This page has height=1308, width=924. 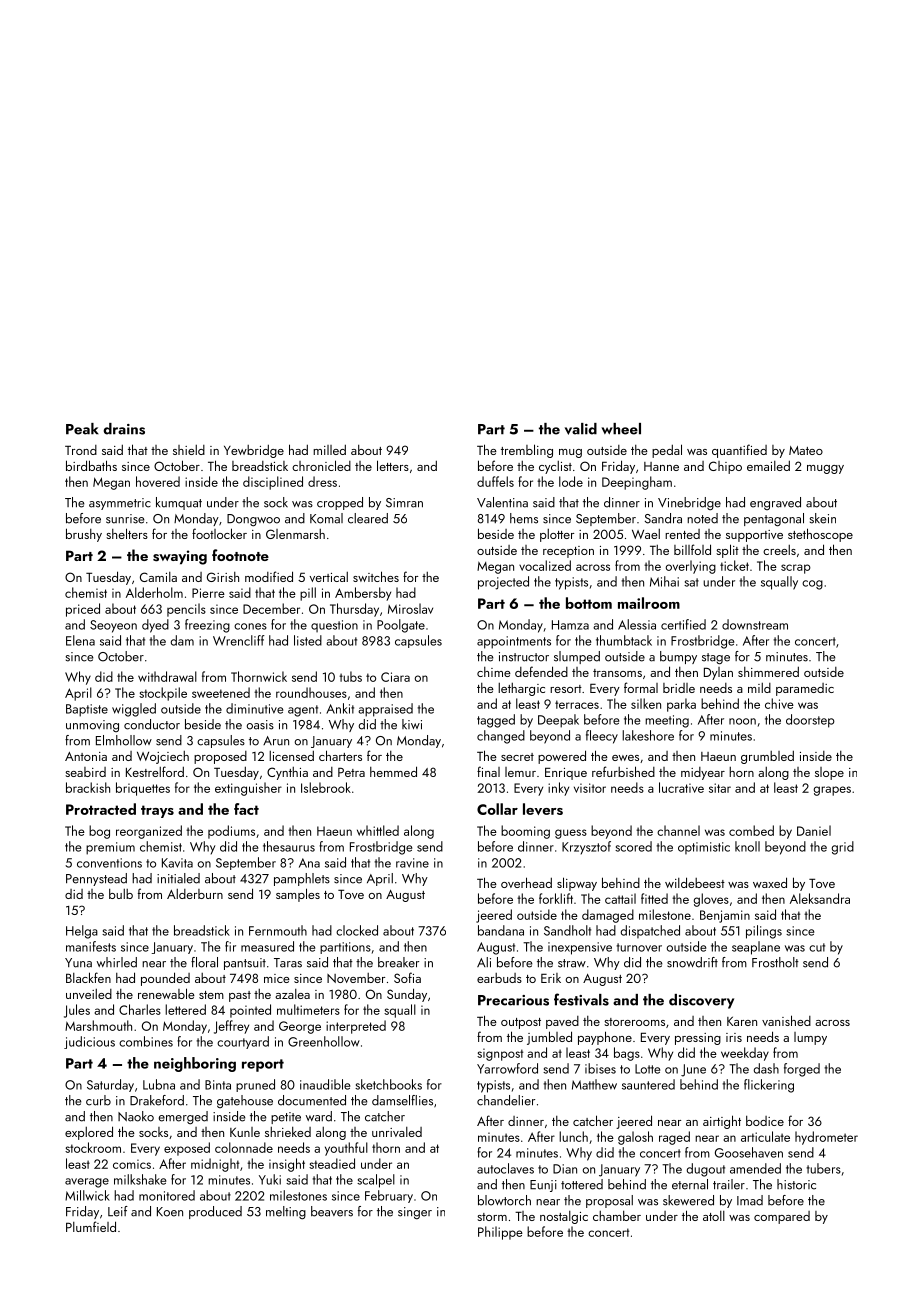 What do you see at coordinates (204, 962) in the page?
I see `floral` at bounding box center [204, 962].
